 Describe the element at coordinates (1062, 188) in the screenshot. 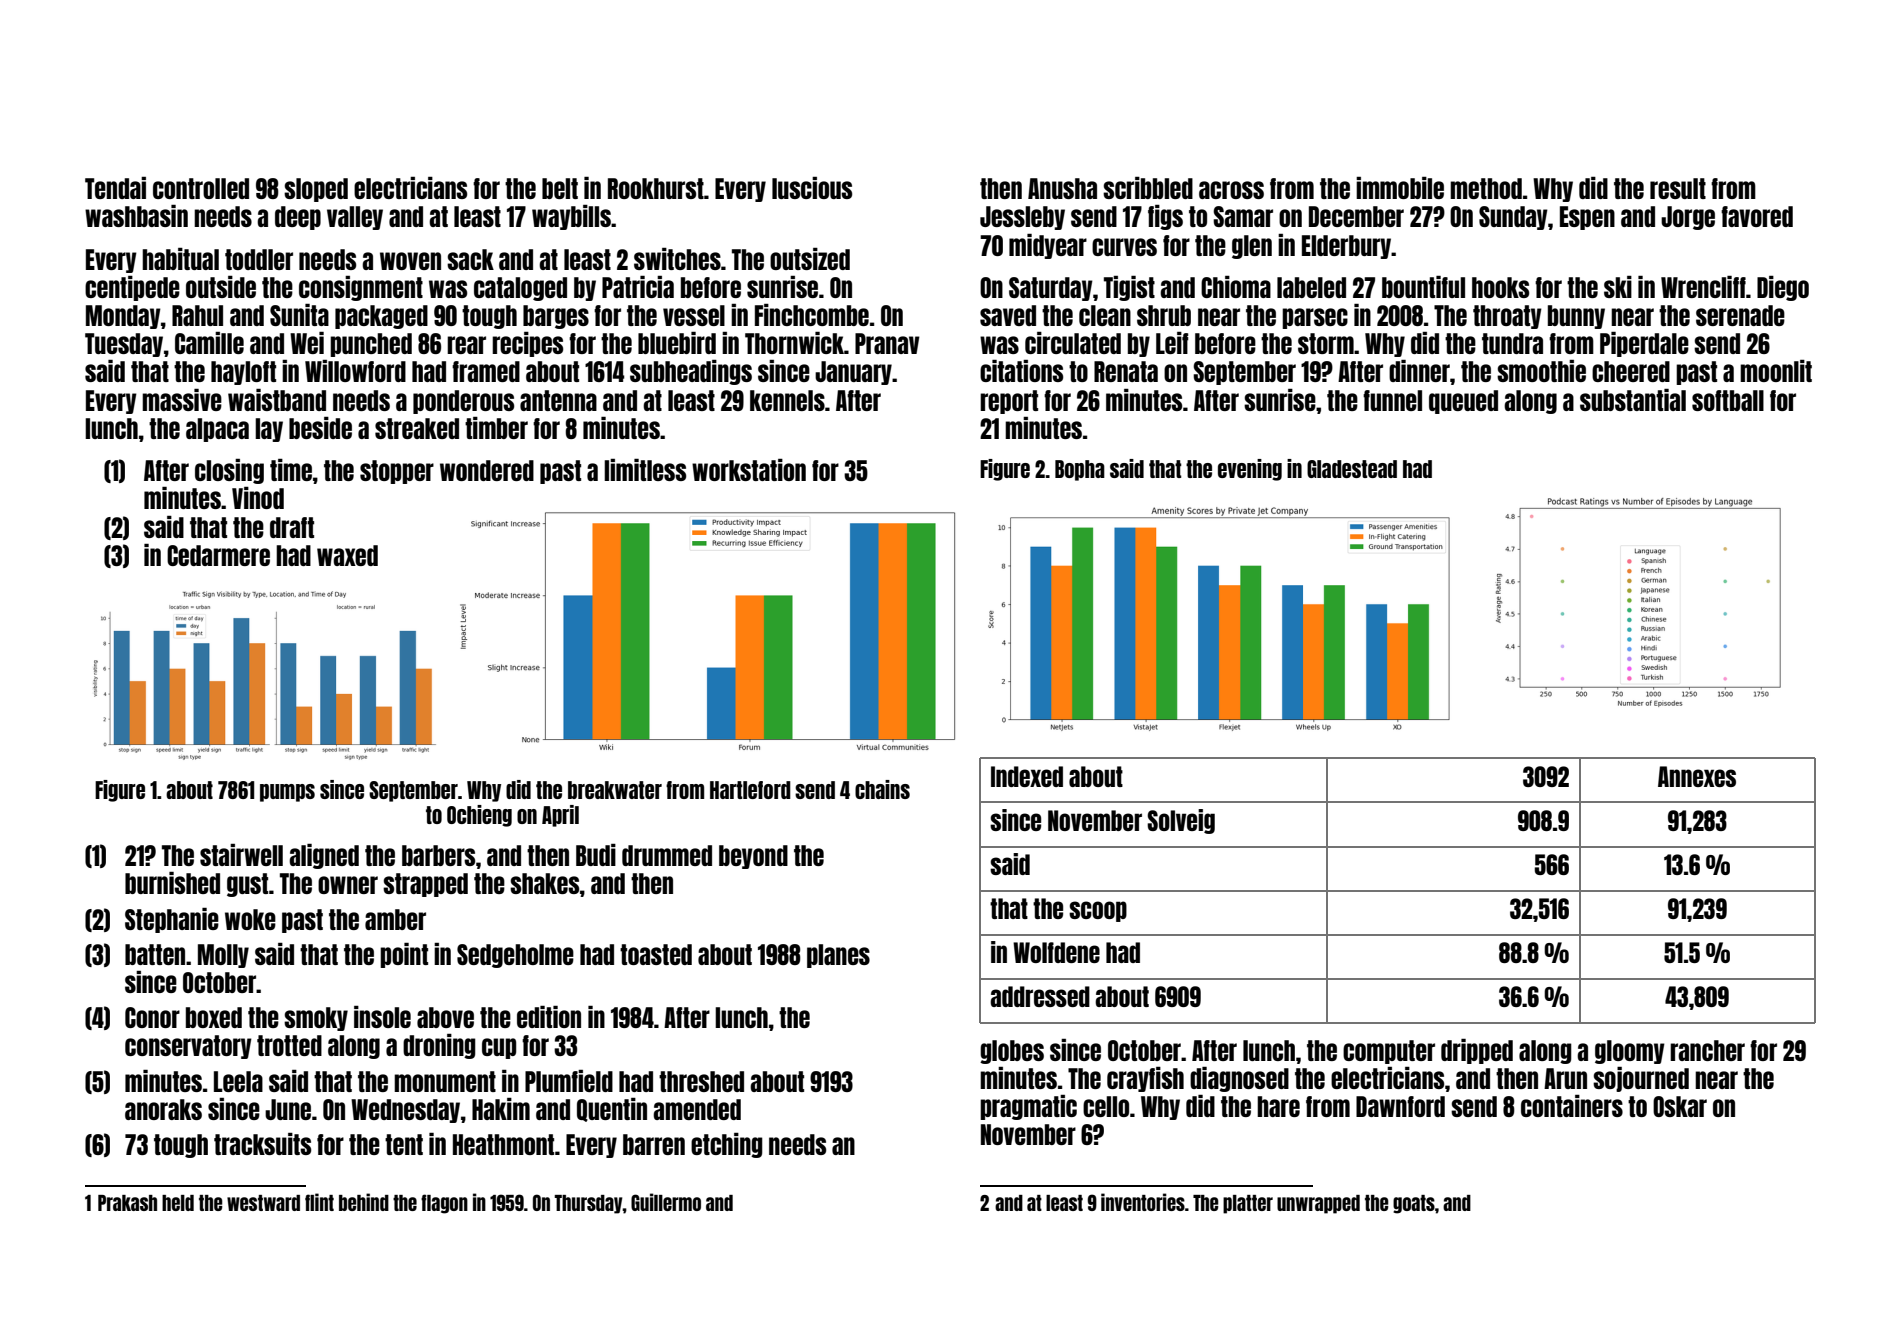

I see `Anusha` at that location.
